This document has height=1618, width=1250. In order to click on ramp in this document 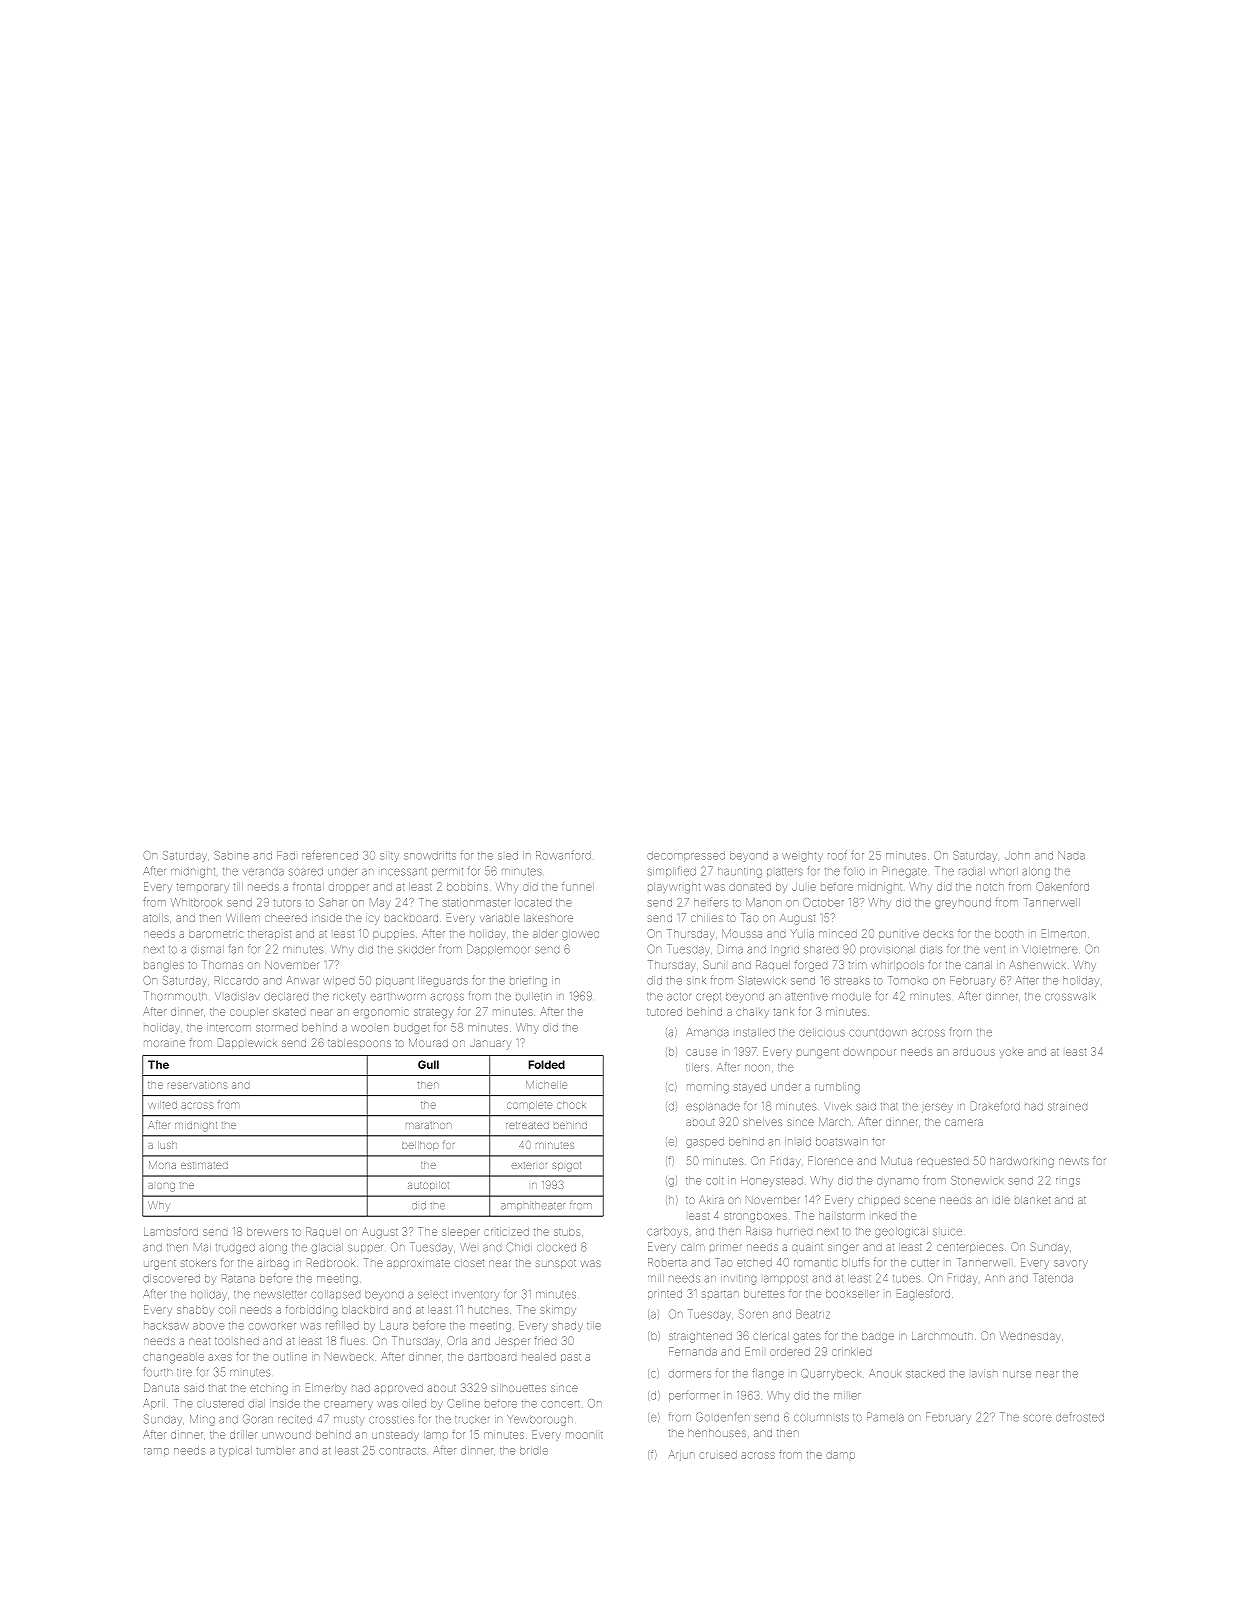, I will do `click(156, 1452)`.
